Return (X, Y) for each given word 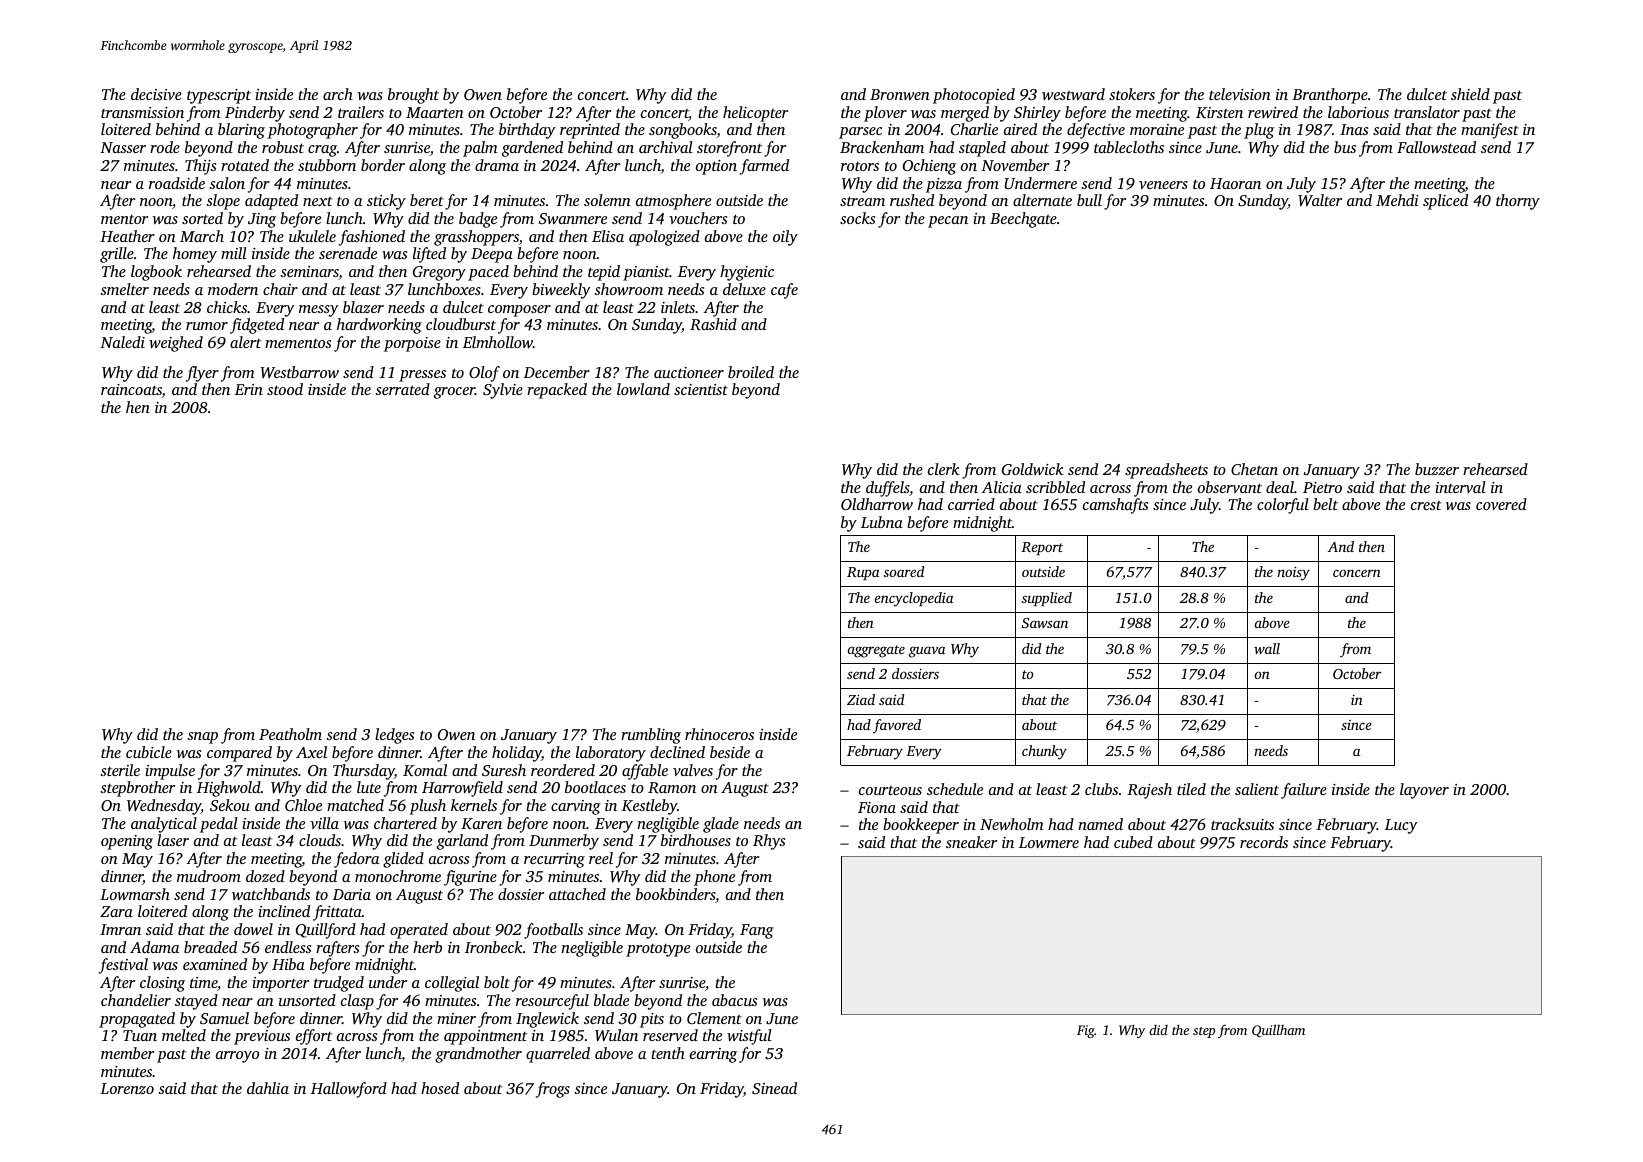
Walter (1320, 200)
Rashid (713, 324)
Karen (481, 823)
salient (1257, 789)
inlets (678, 307)
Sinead (774, 1088)
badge (478, 220)
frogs (553, 1090)
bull (1089, 200)
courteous (890, 790)
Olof (484, 374)
